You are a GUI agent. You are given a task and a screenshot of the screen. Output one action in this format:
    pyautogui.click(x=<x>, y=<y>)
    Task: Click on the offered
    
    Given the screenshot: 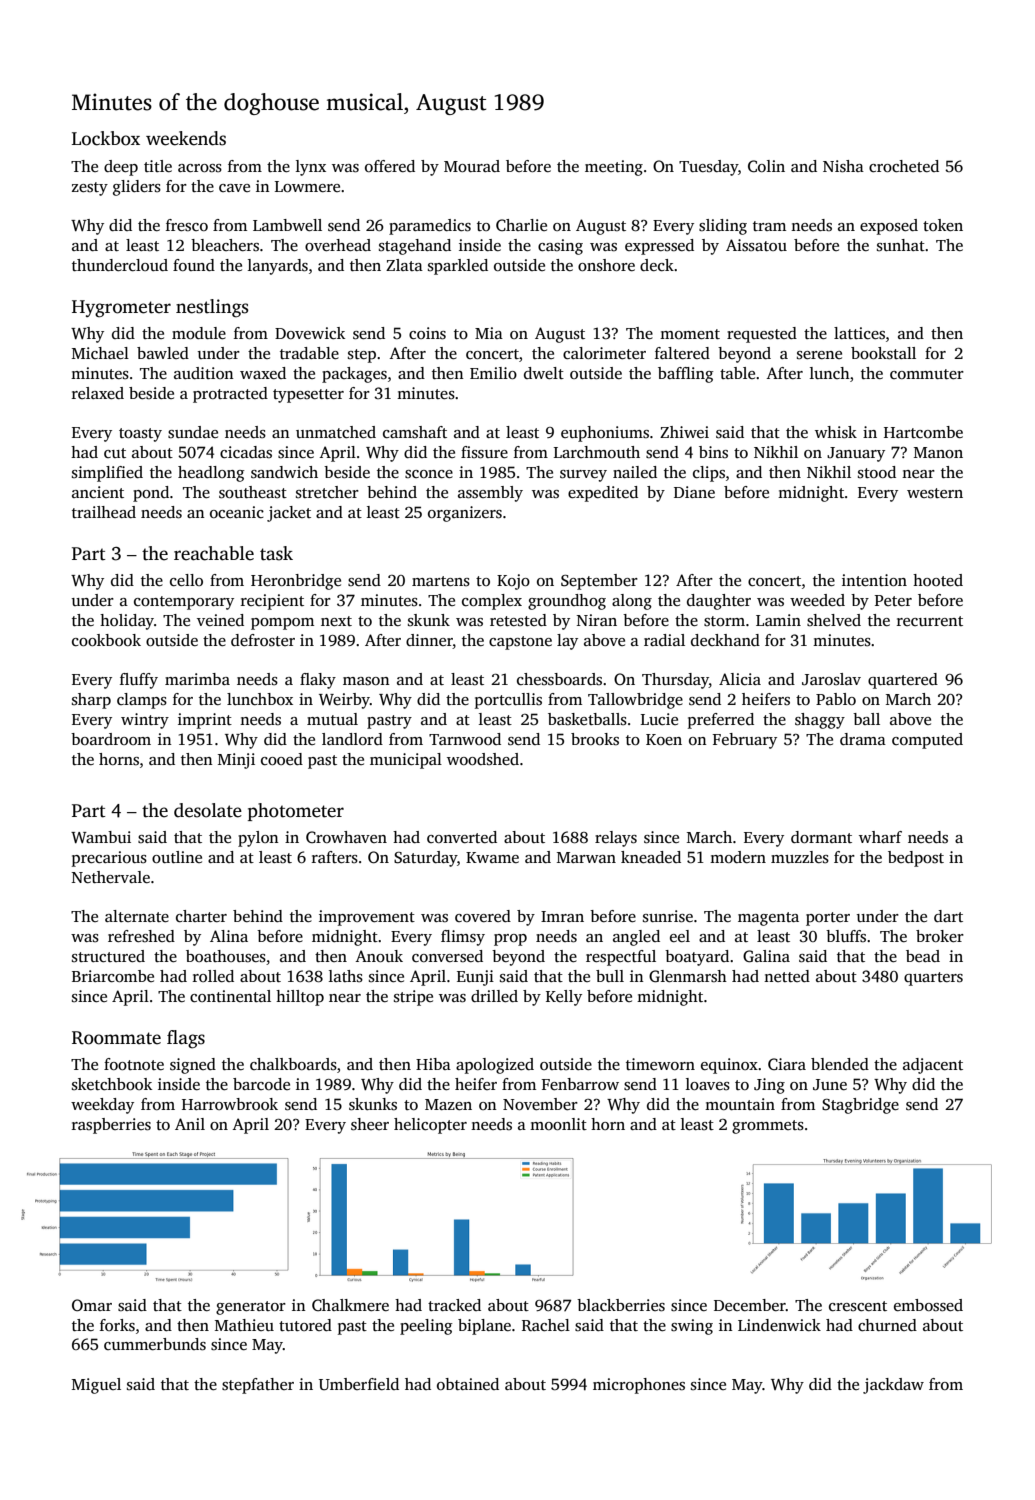 What is the action you would take?
    pyautogui.click(x=390, y=166)
